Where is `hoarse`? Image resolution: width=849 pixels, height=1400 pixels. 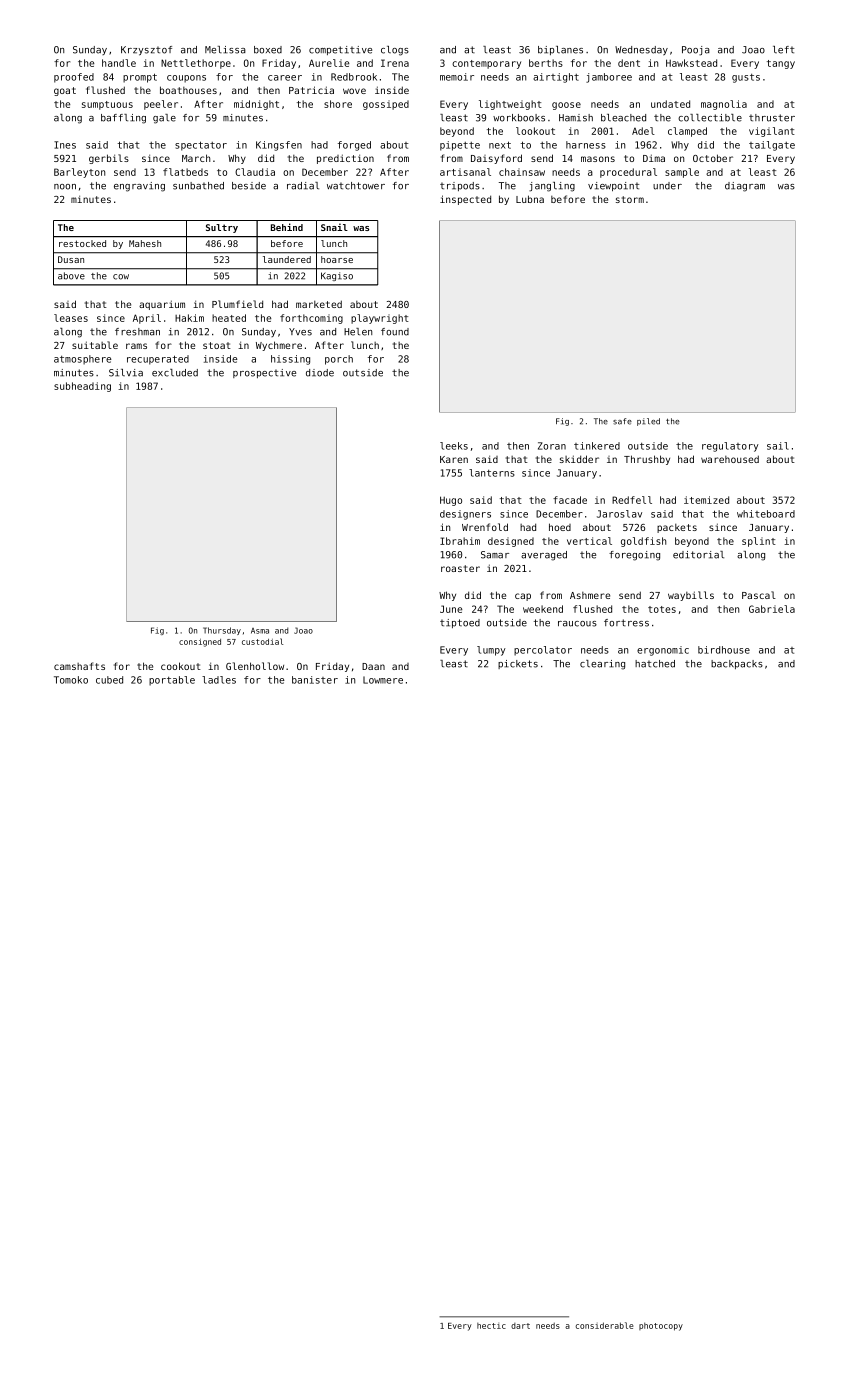
hoarse is located at coordinates (337, 259).
